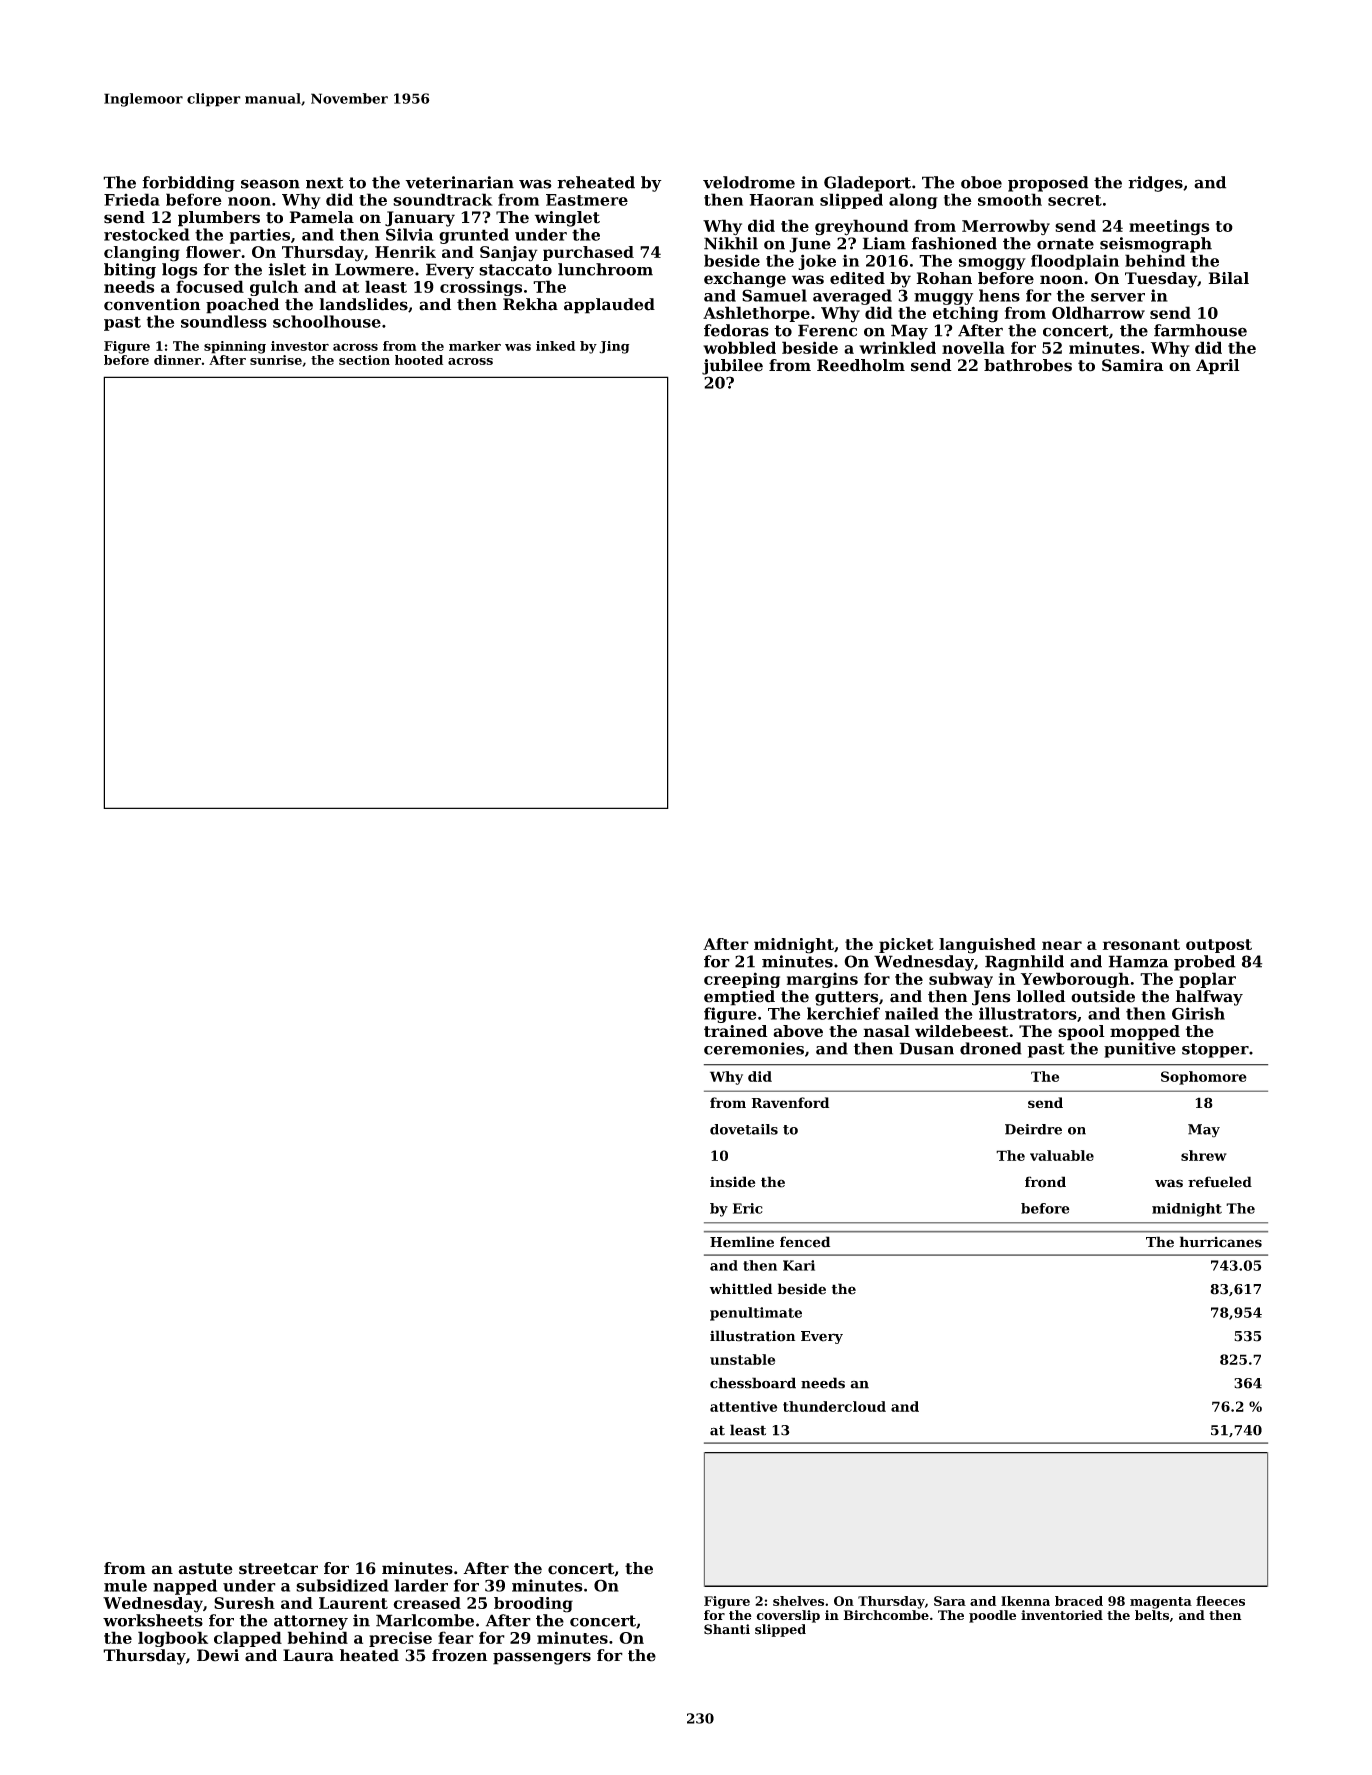 The height and width of the screenshot is (1775, 1372). What do you see at coordinates (739, 998) in the screenshot?
I see `emptied` at bounding box center [739, 998].
